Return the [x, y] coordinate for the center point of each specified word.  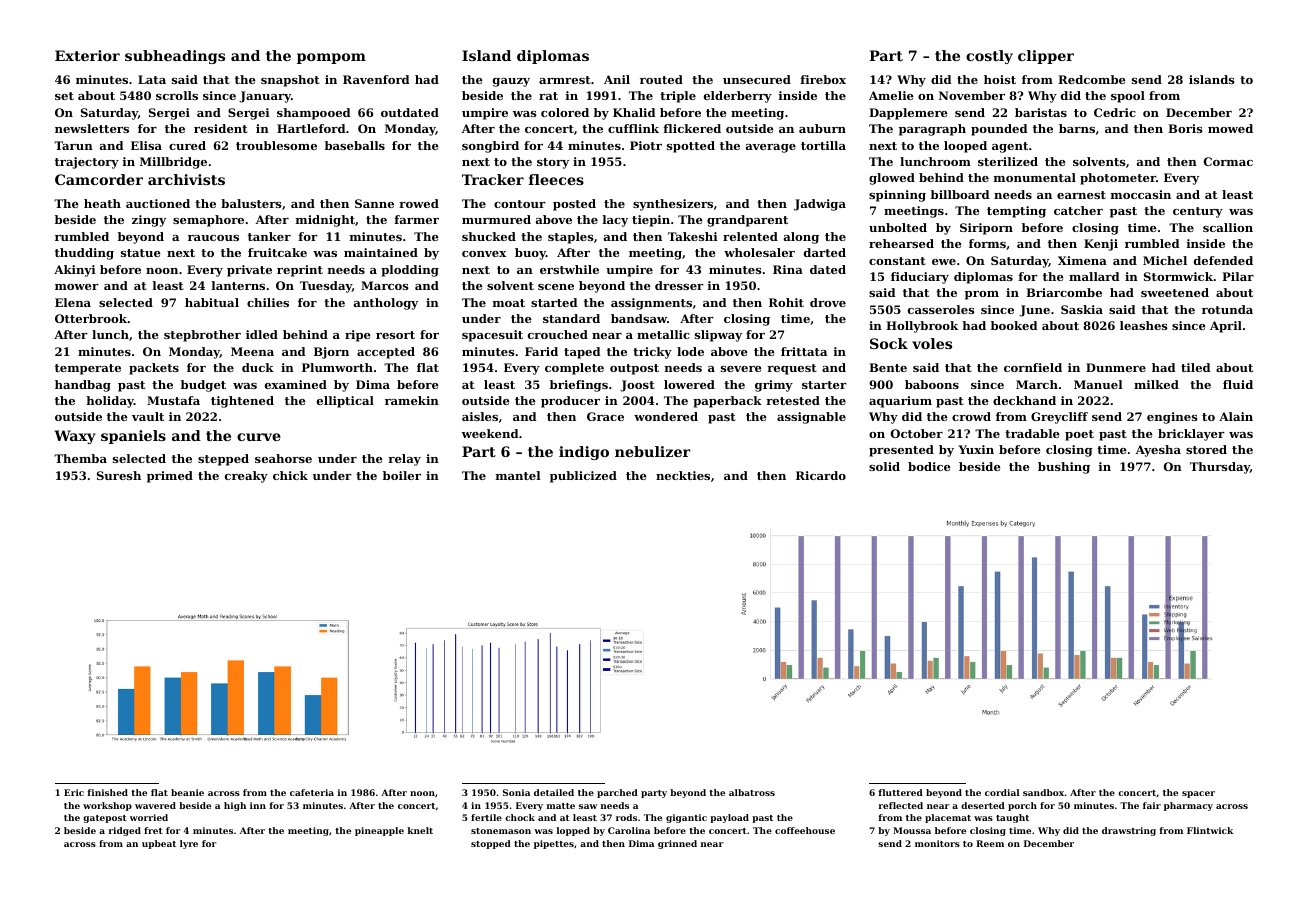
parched [617, 793]
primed [170, 477]
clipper [1046, 57]
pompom [331, 58]
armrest [565, 80]
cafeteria [312, 792]
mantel [518, 475]
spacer [1198, 794]
